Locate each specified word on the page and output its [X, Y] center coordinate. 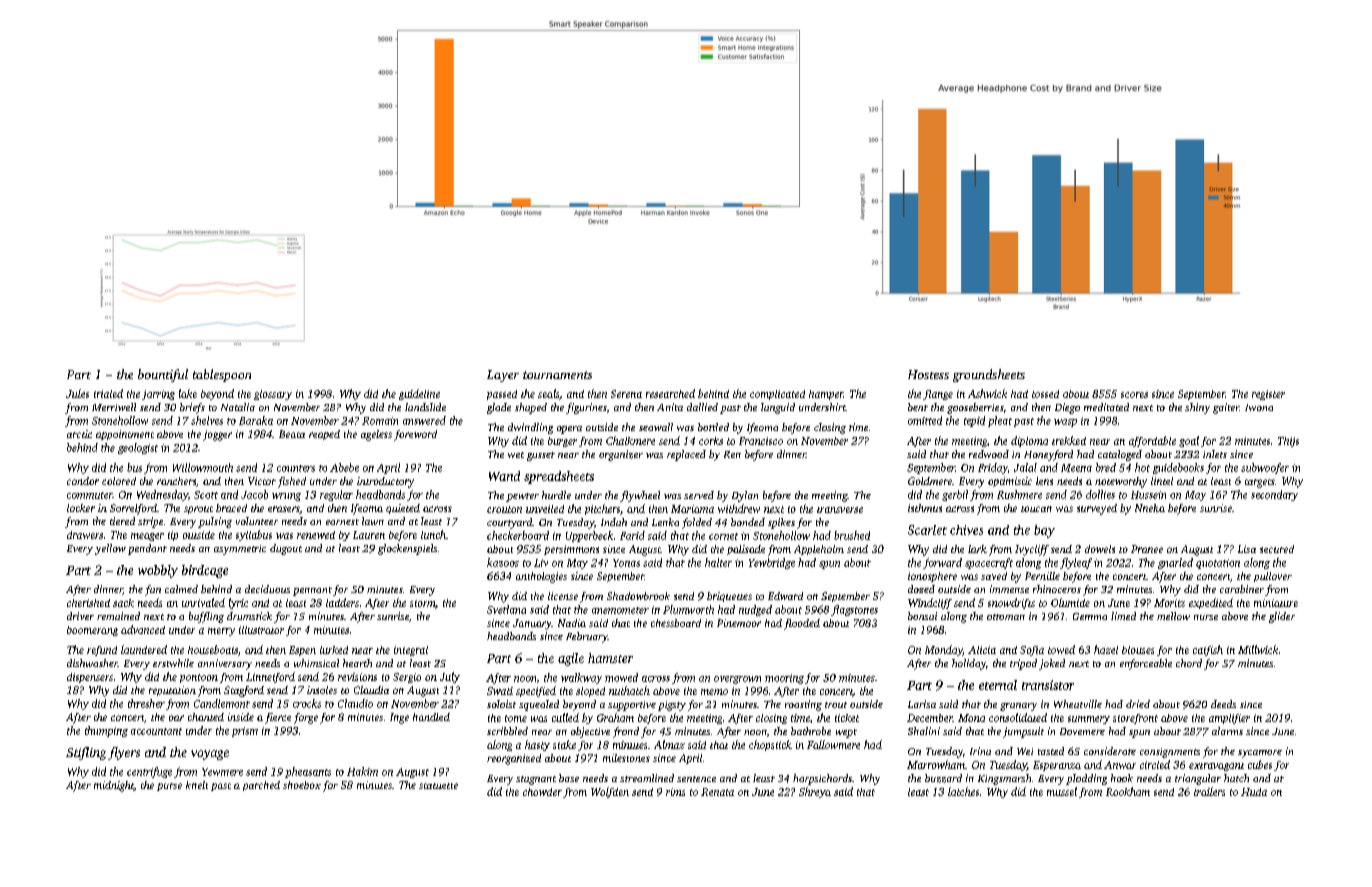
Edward [785, 596]
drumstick [249, 616]
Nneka [1150, 508]
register [1268, 395]
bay [1044, 531]
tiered [122, 521]
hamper [826, 395]
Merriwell [114, 407]
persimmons [571, 550]
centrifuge [149, 772]
